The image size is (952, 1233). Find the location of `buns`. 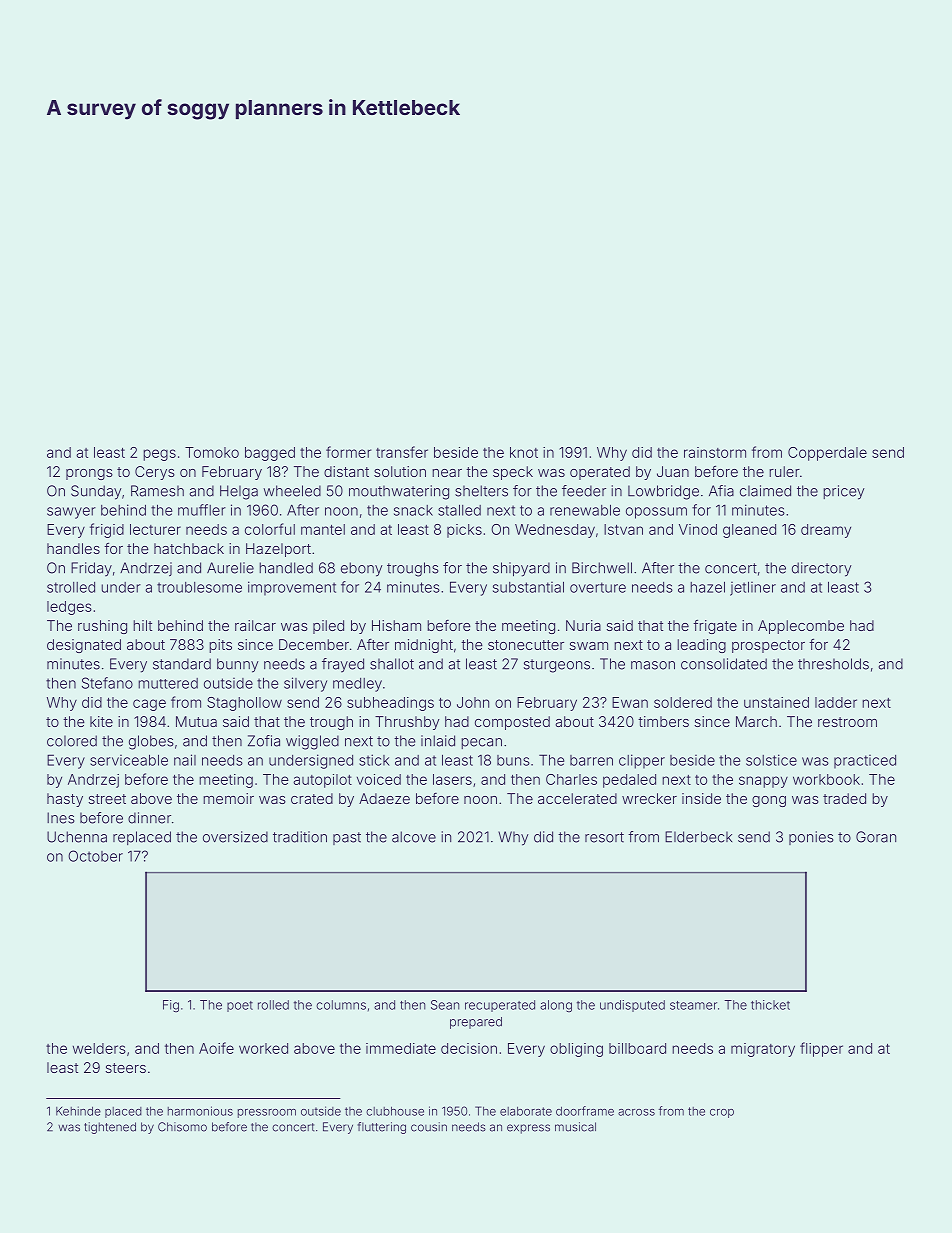

buns is located at coordinates (513, 760).
